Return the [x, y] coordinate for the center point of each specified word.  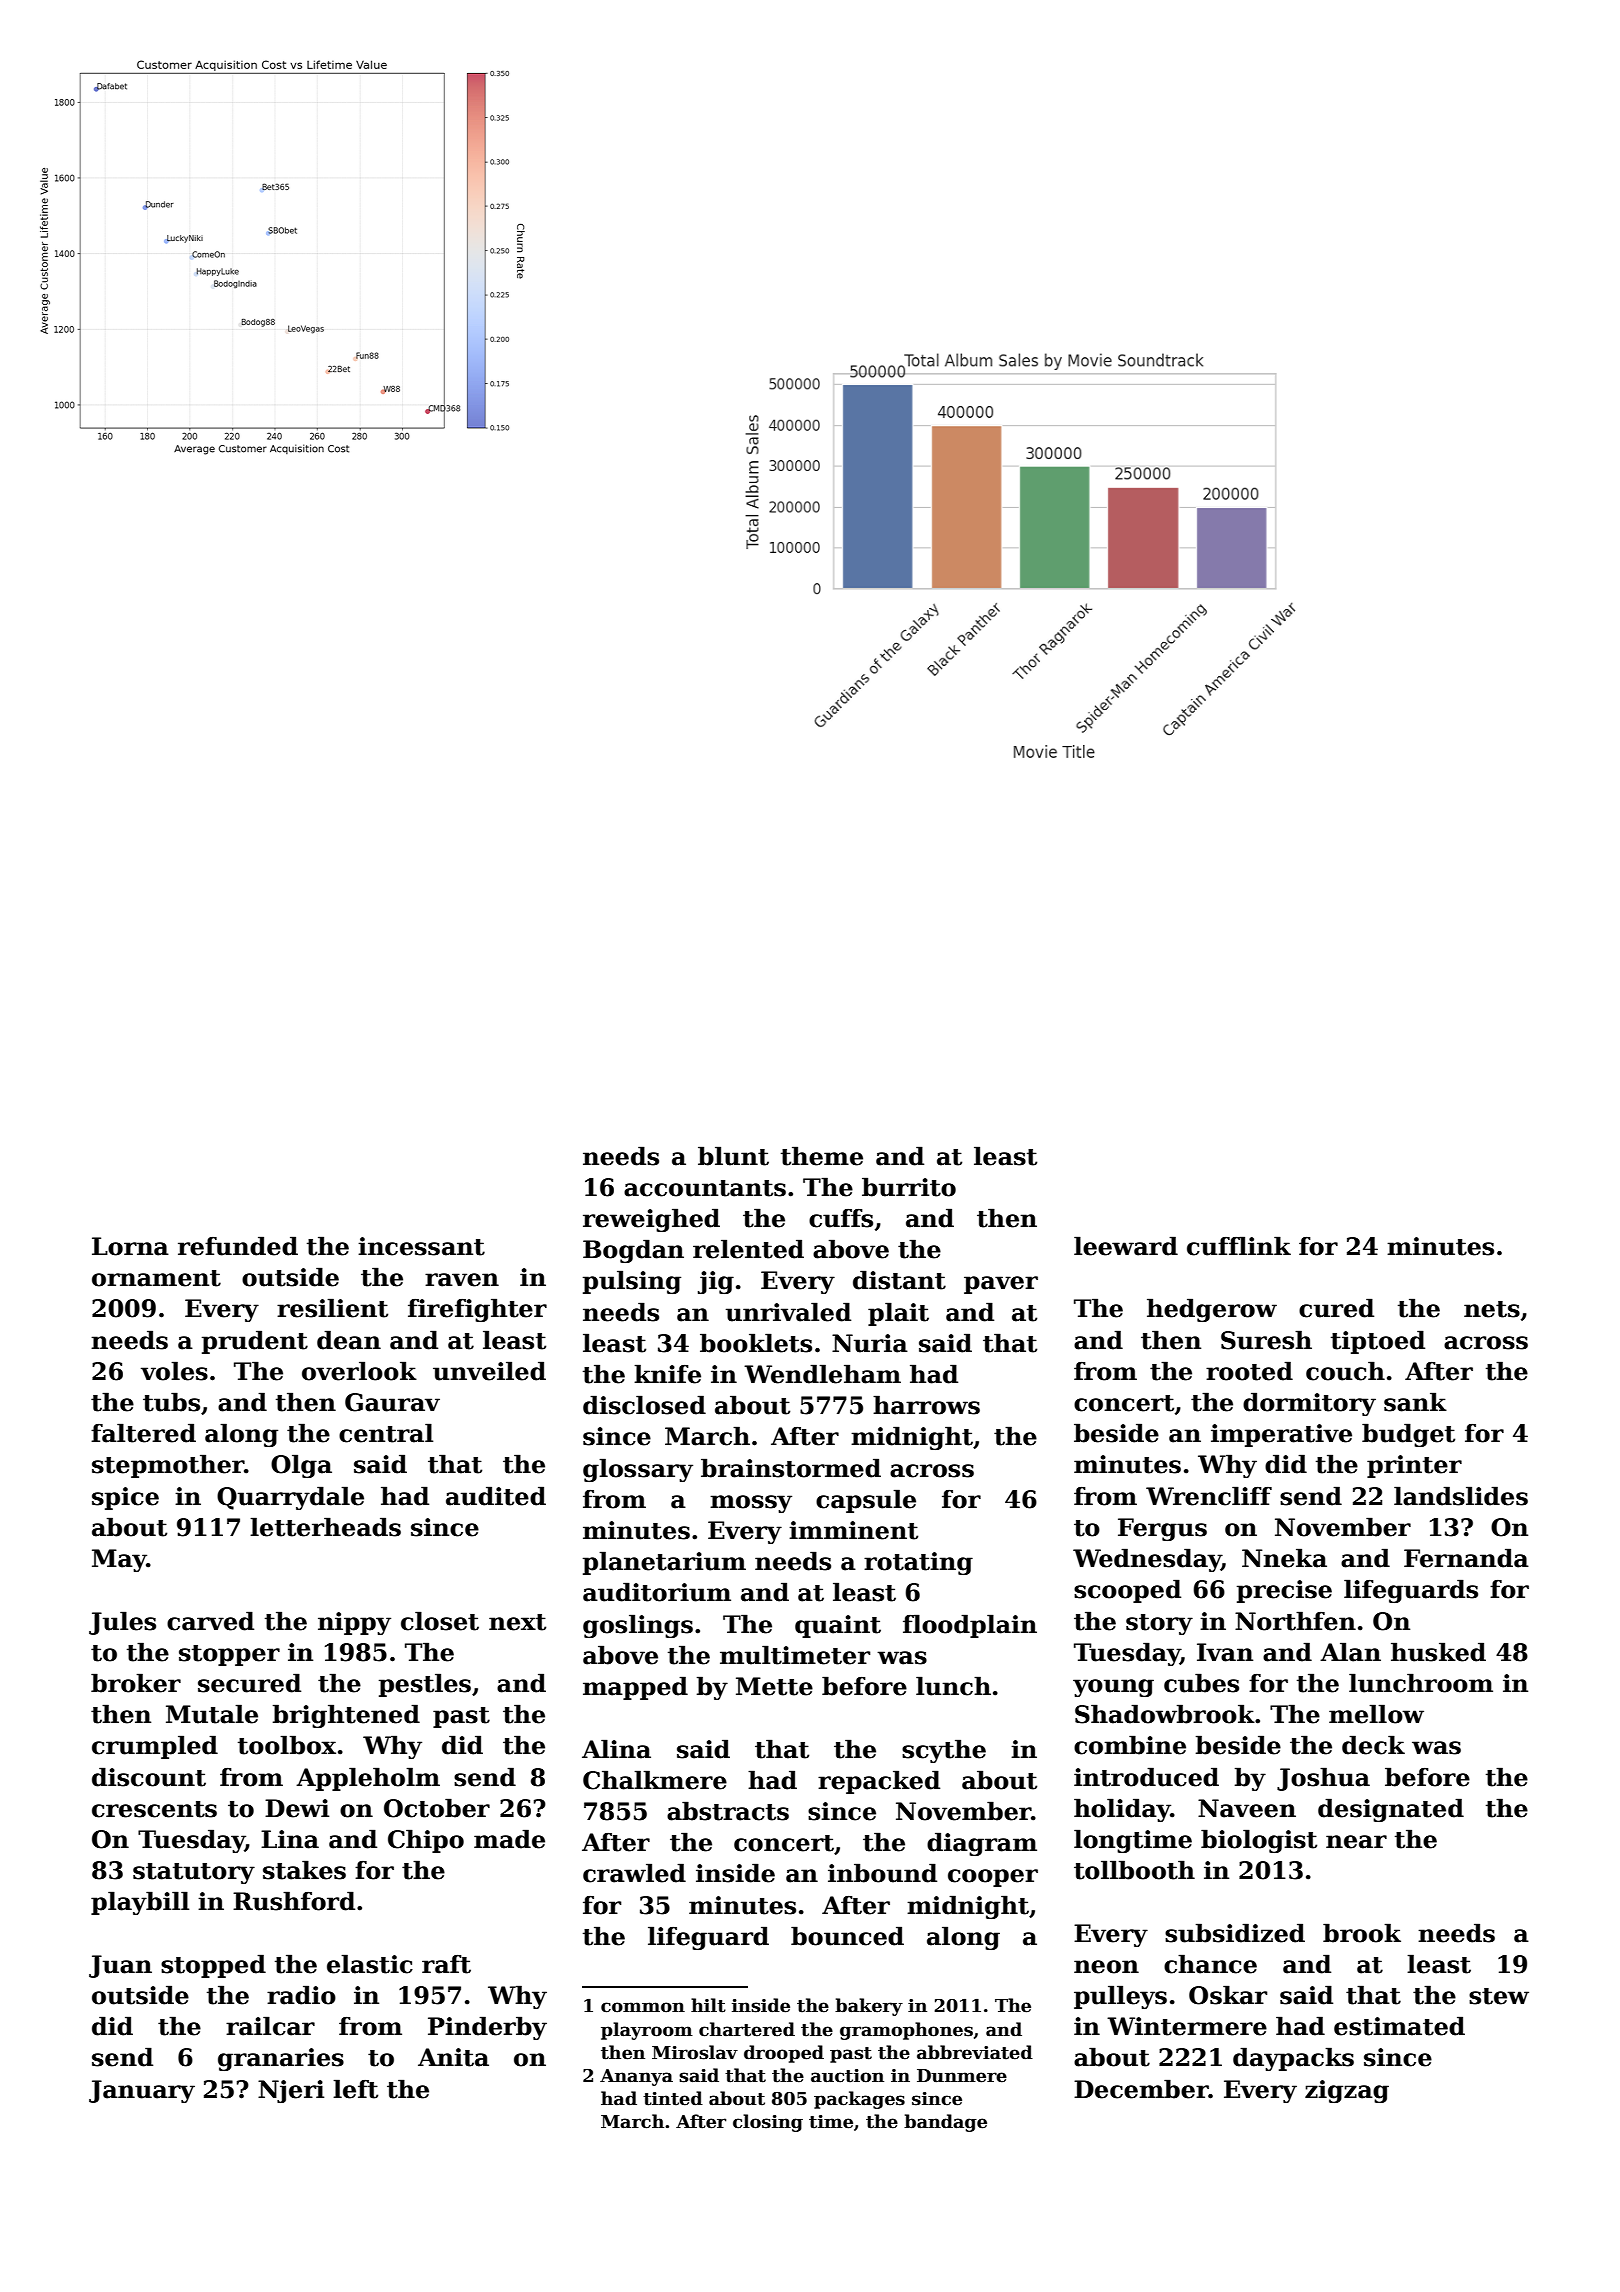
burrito [909, 1187]
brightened [346, 1716]
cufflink [1239, 1246]
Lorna [130, 1246]
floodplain [970, 1626]
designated [1391, 1810]
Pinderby [487, 2028]
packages [859, 2100]
